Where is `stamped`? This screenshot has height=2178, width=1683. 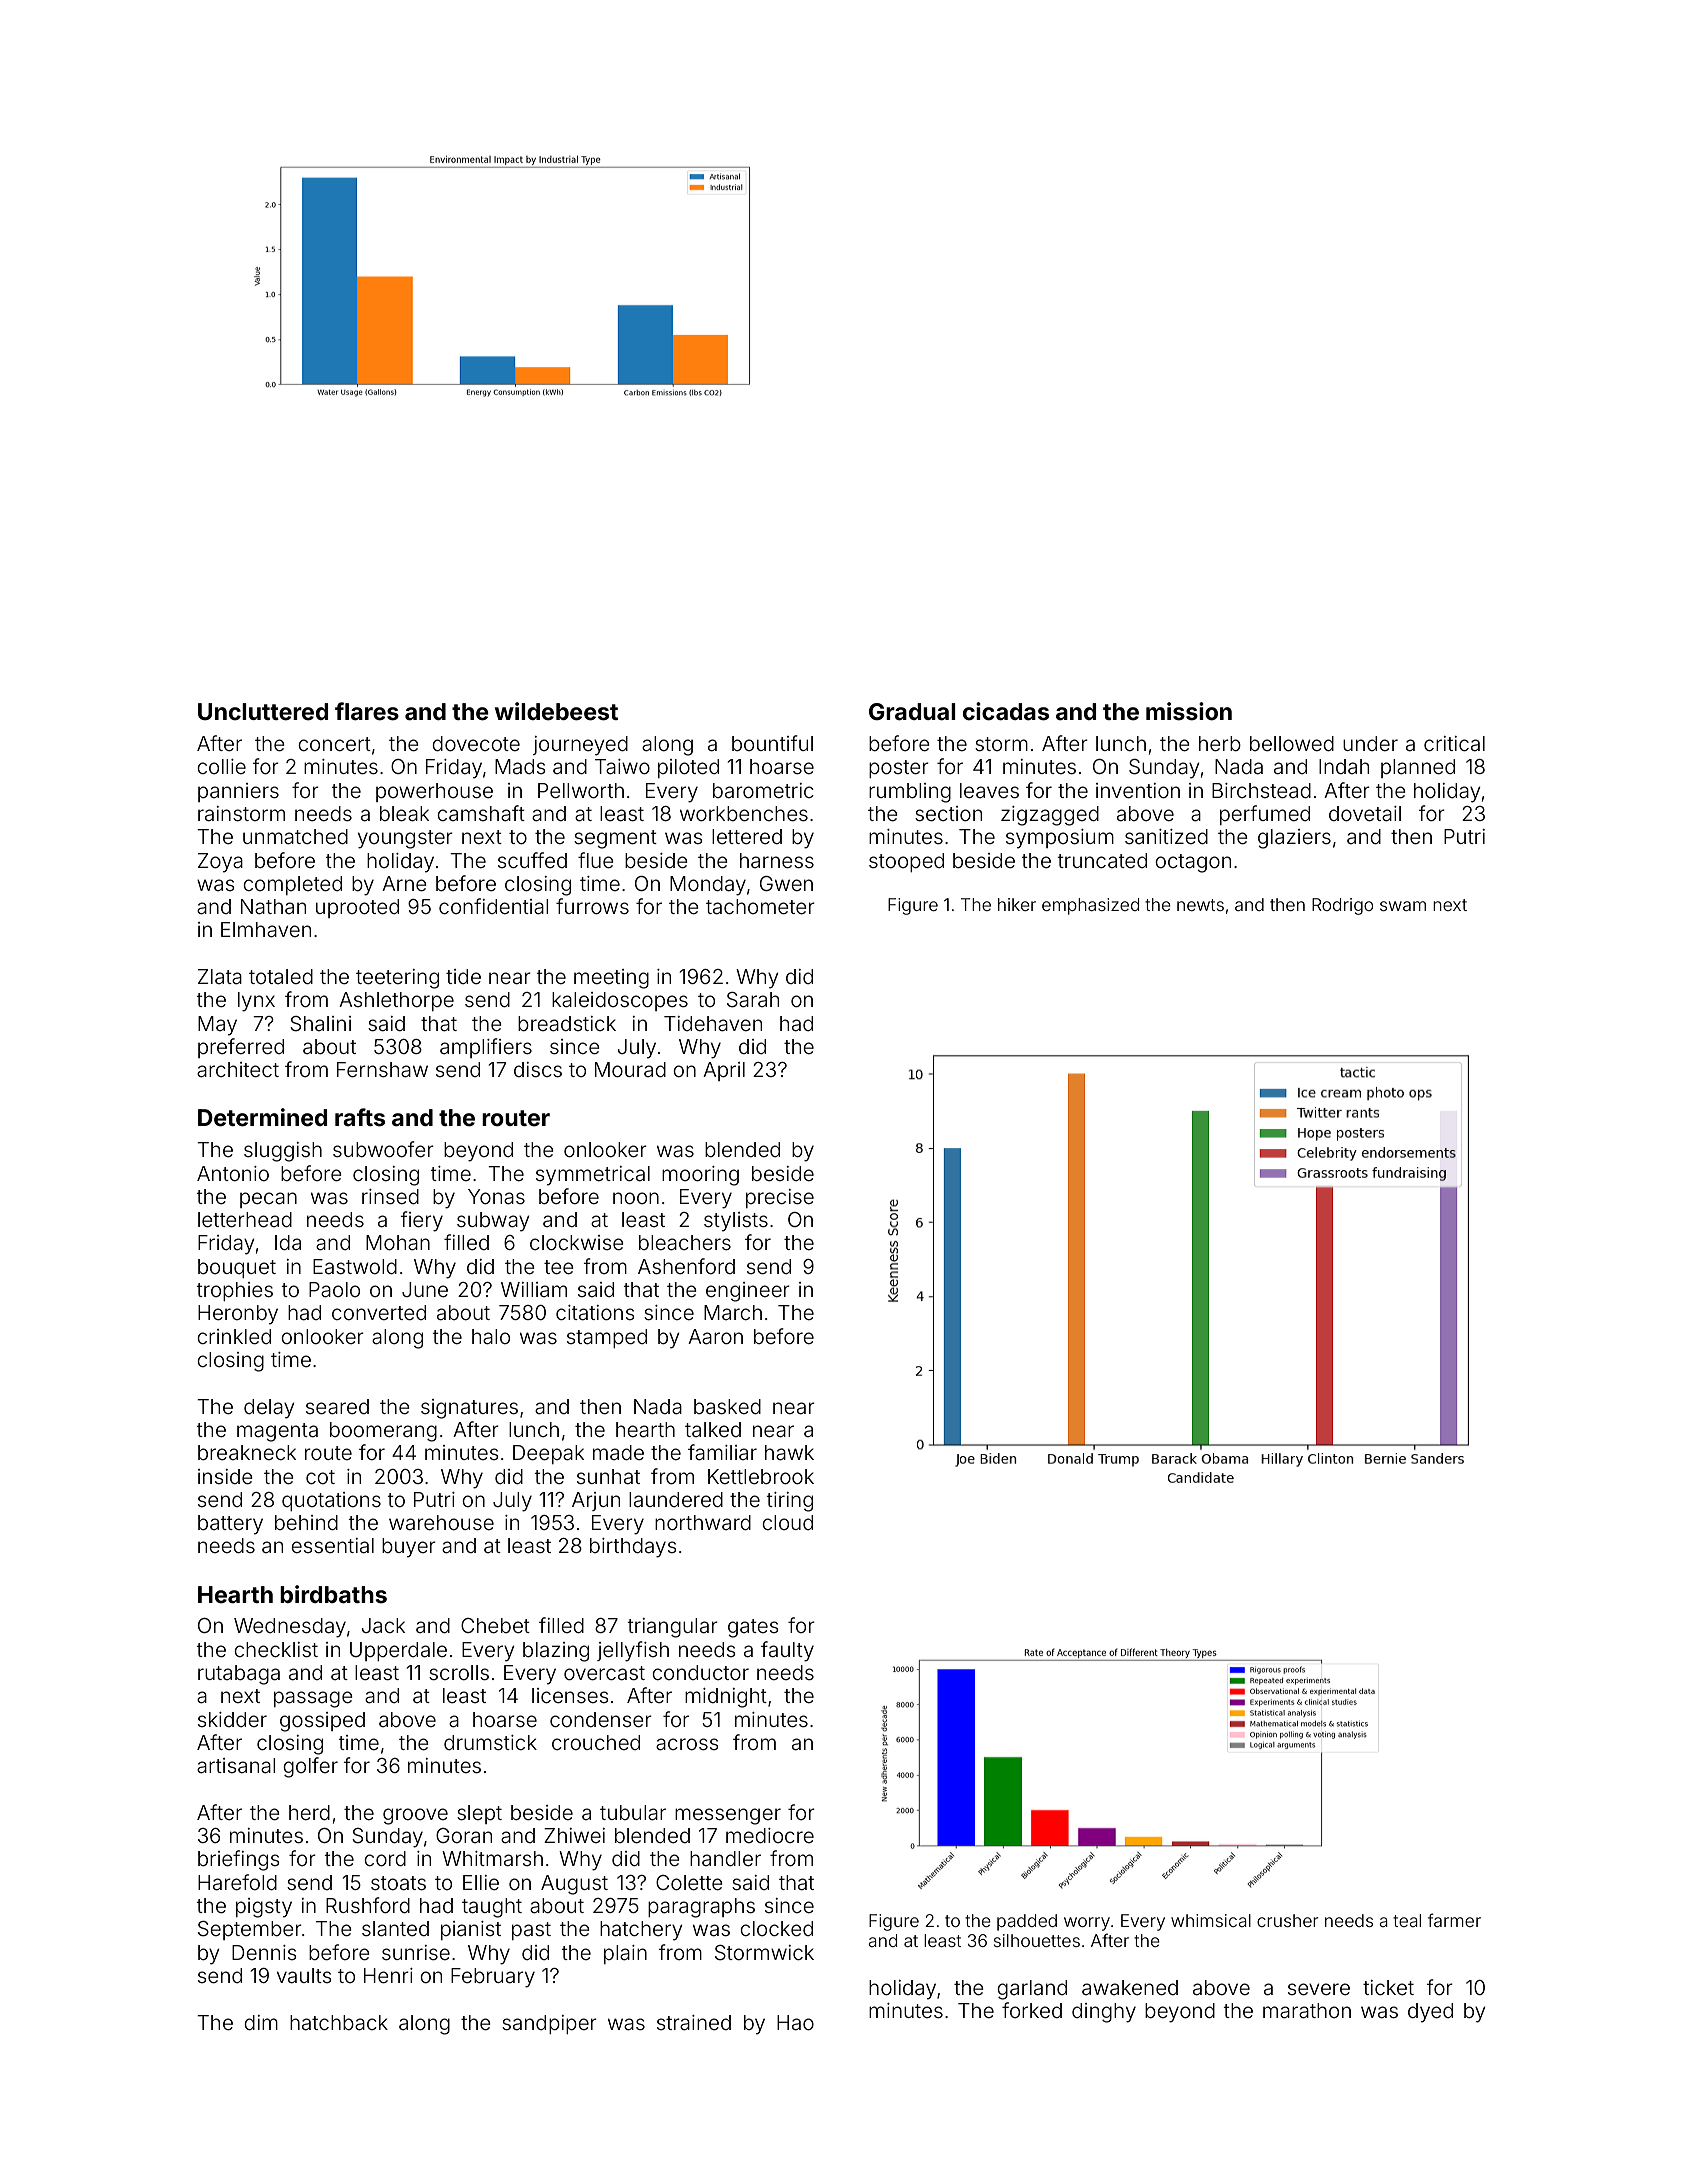 stamped is located at coordinates (607, 1338).
